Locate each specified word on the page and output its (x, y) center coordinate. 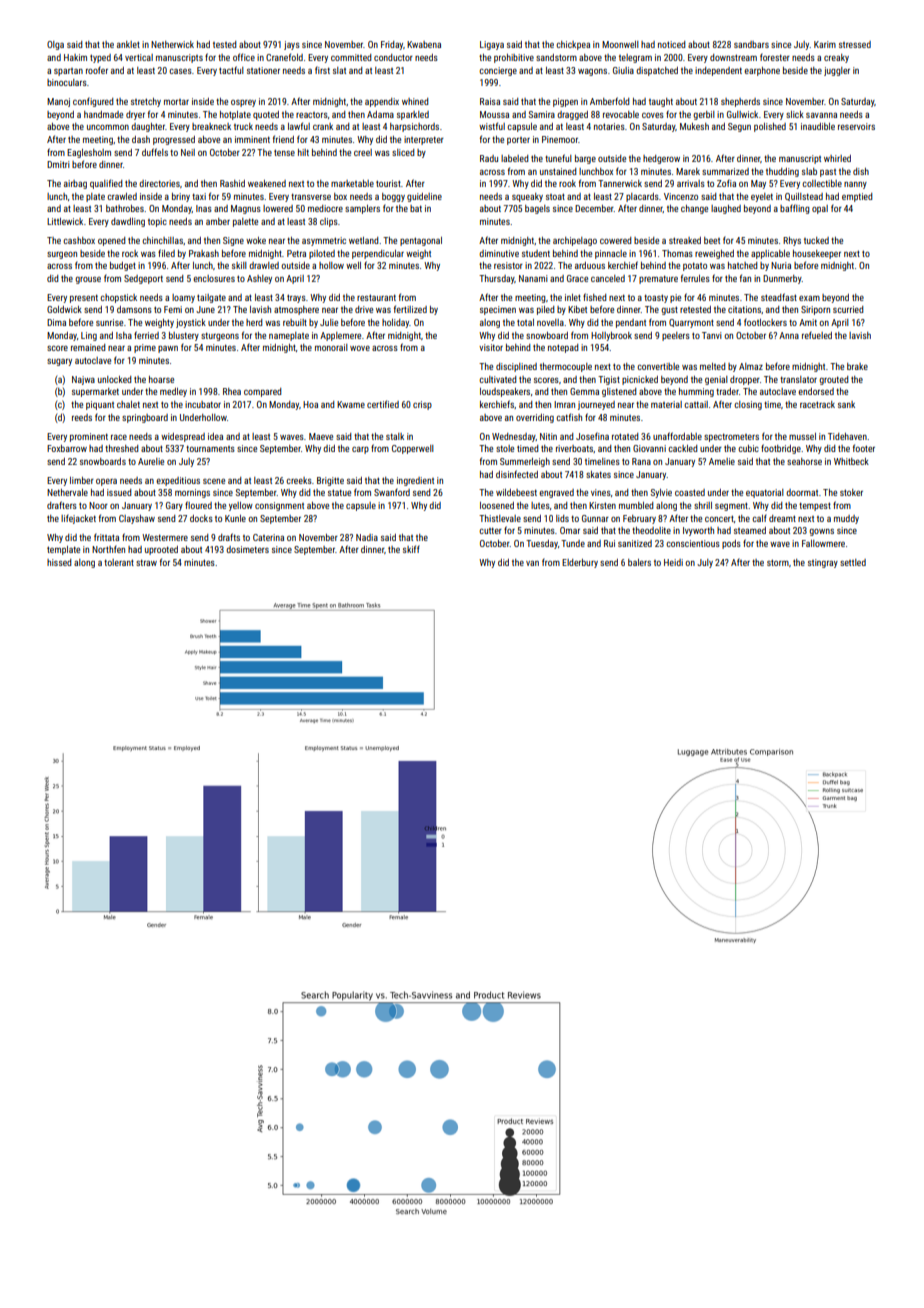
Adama (380, 114)
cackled (682, 448)
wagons (592, 72)
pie (675, 298)
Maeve (321, 436)
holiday (395, 323)
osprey (243, 103)
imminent (252, 139)
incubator (203, 404)
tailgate (211, 298)
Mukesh (694, 126)
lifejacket (78, 519)
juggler (837, 71)
